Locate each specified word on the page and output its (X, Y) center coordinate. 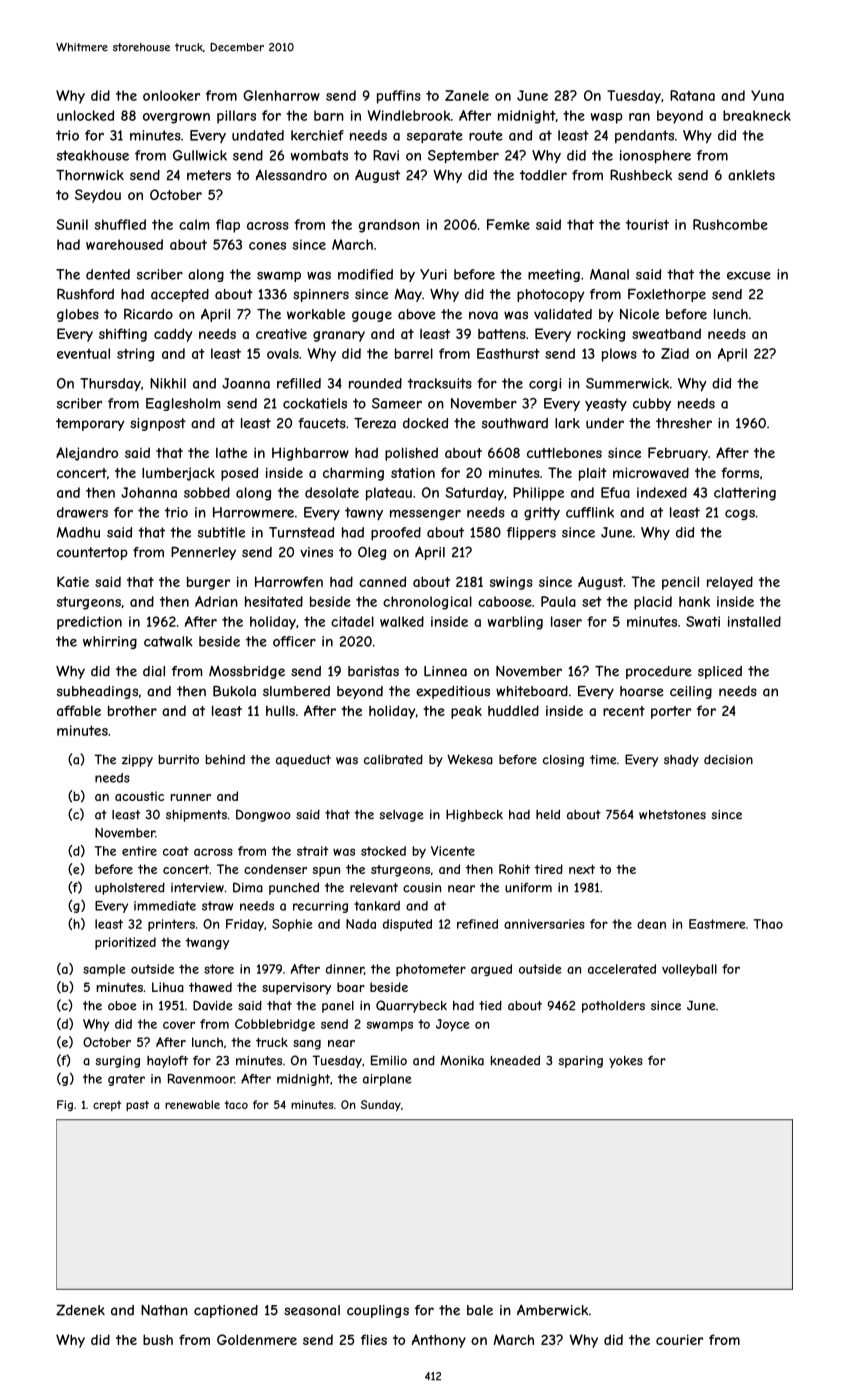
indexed (662, 492)
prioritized (125, 943)
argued (491, 970)
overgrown (176, 118)
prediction (89, 623)
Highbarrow (310, 454)
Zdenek (80, 1310)
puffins (399, 97)
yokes (626, 1062)
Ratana (692, 95)
